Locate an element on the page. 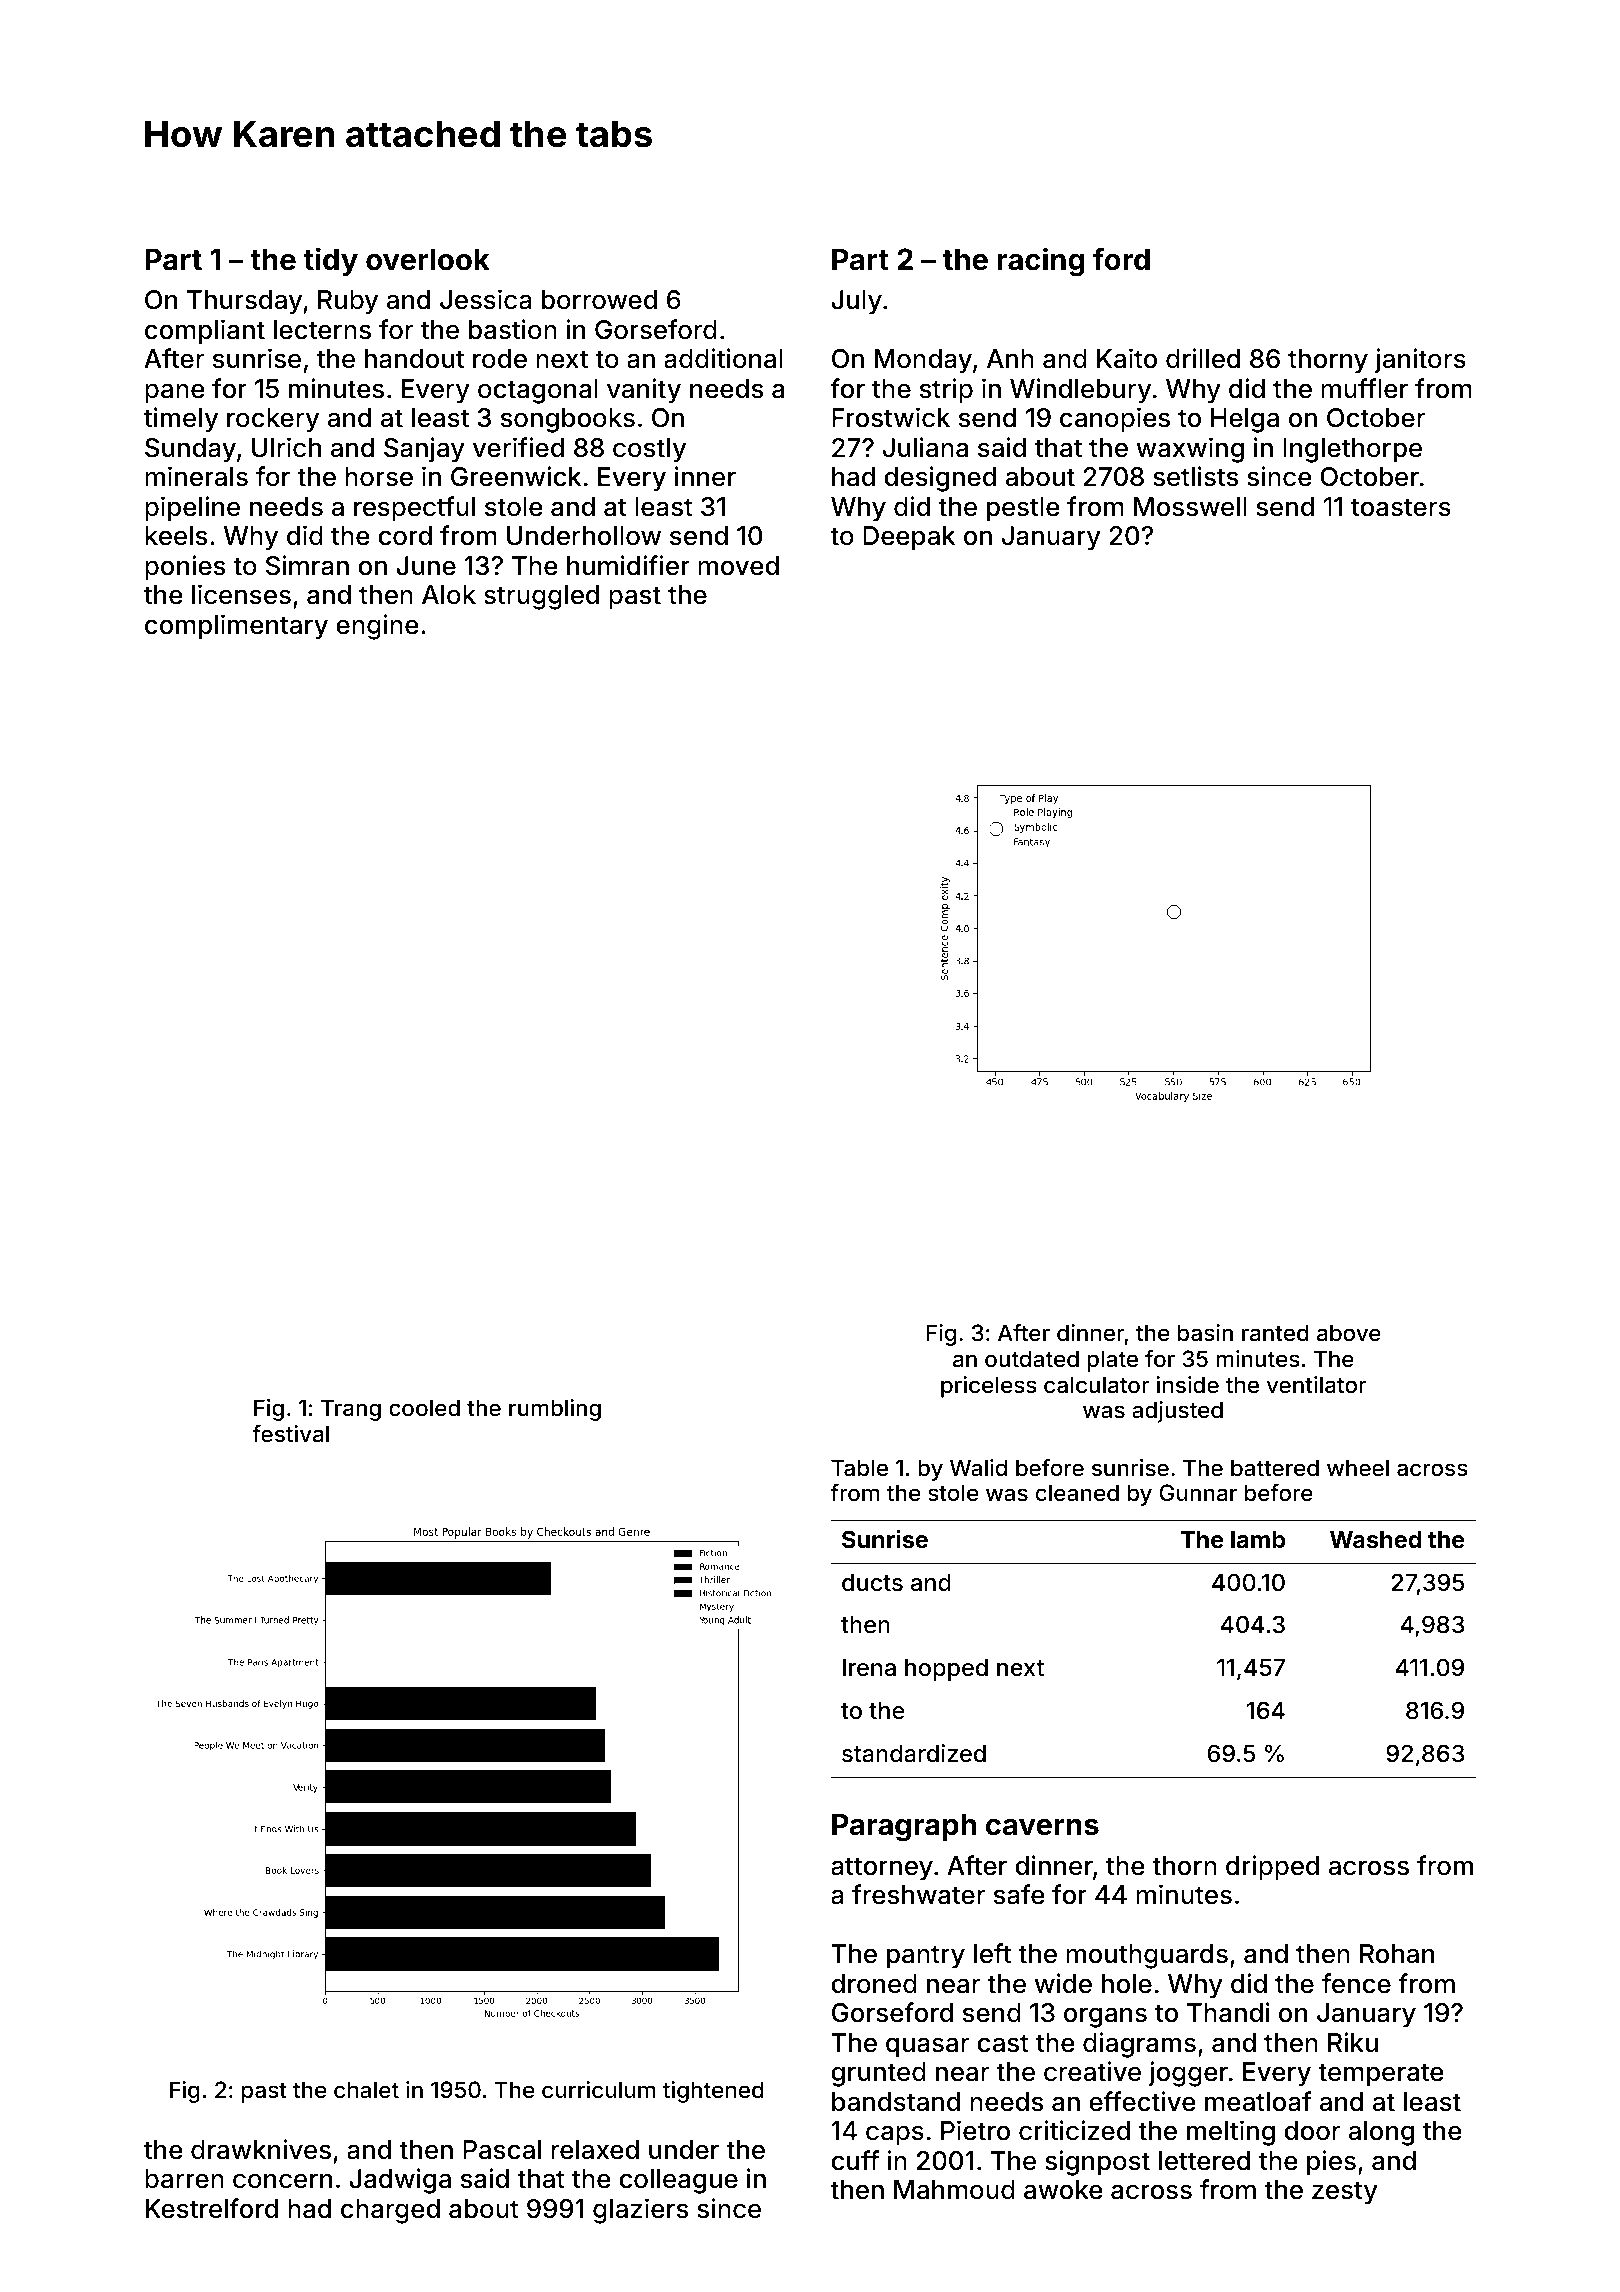  chalet is located at coordinates (366, 2090).
